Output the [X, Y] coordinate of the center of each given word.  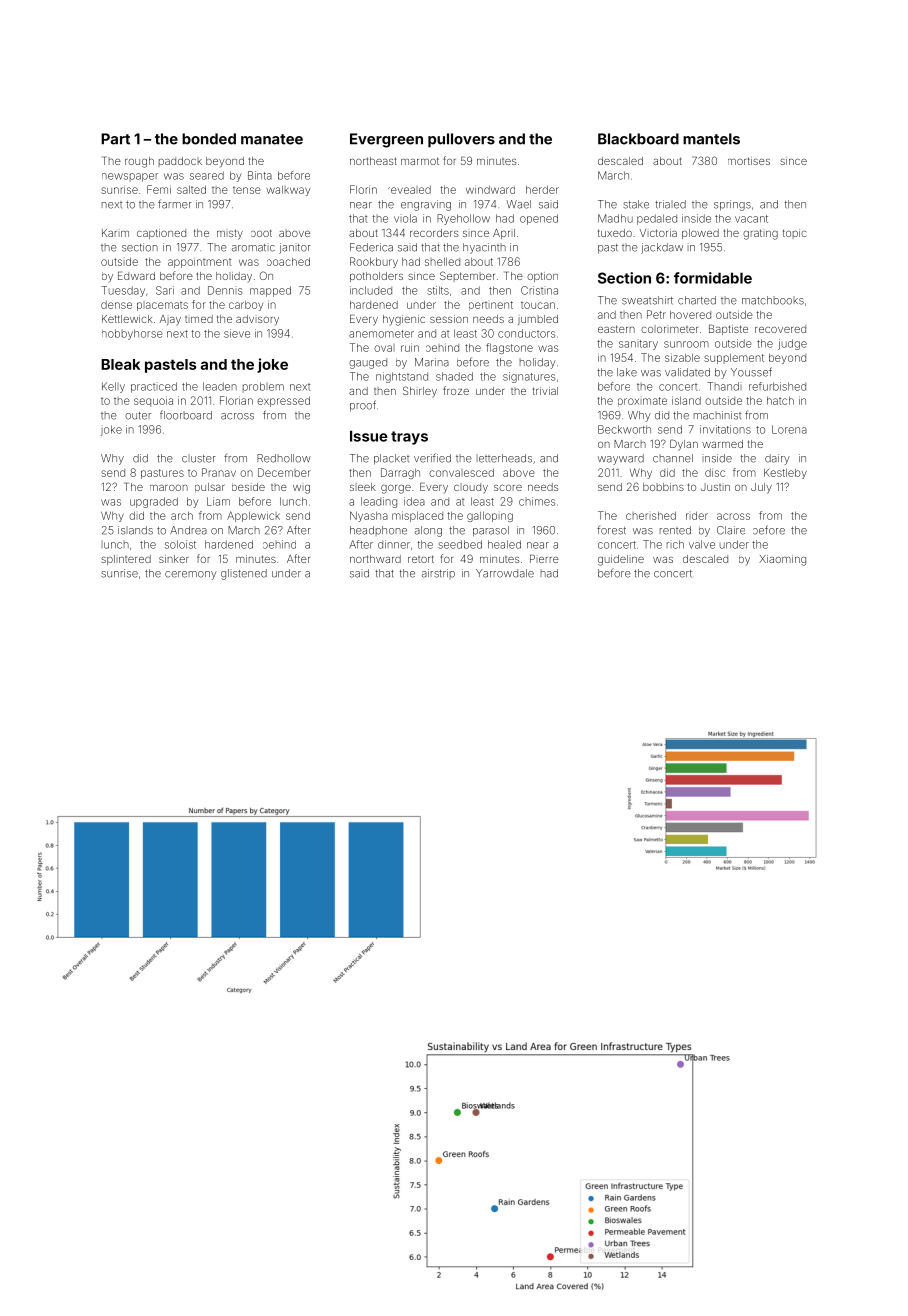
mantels [711, 139]
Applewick [253, 516]
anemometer [381, 334]
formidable [713, 278]
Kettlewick [127, 319]
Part [115, 139]
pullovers [461, 140]
